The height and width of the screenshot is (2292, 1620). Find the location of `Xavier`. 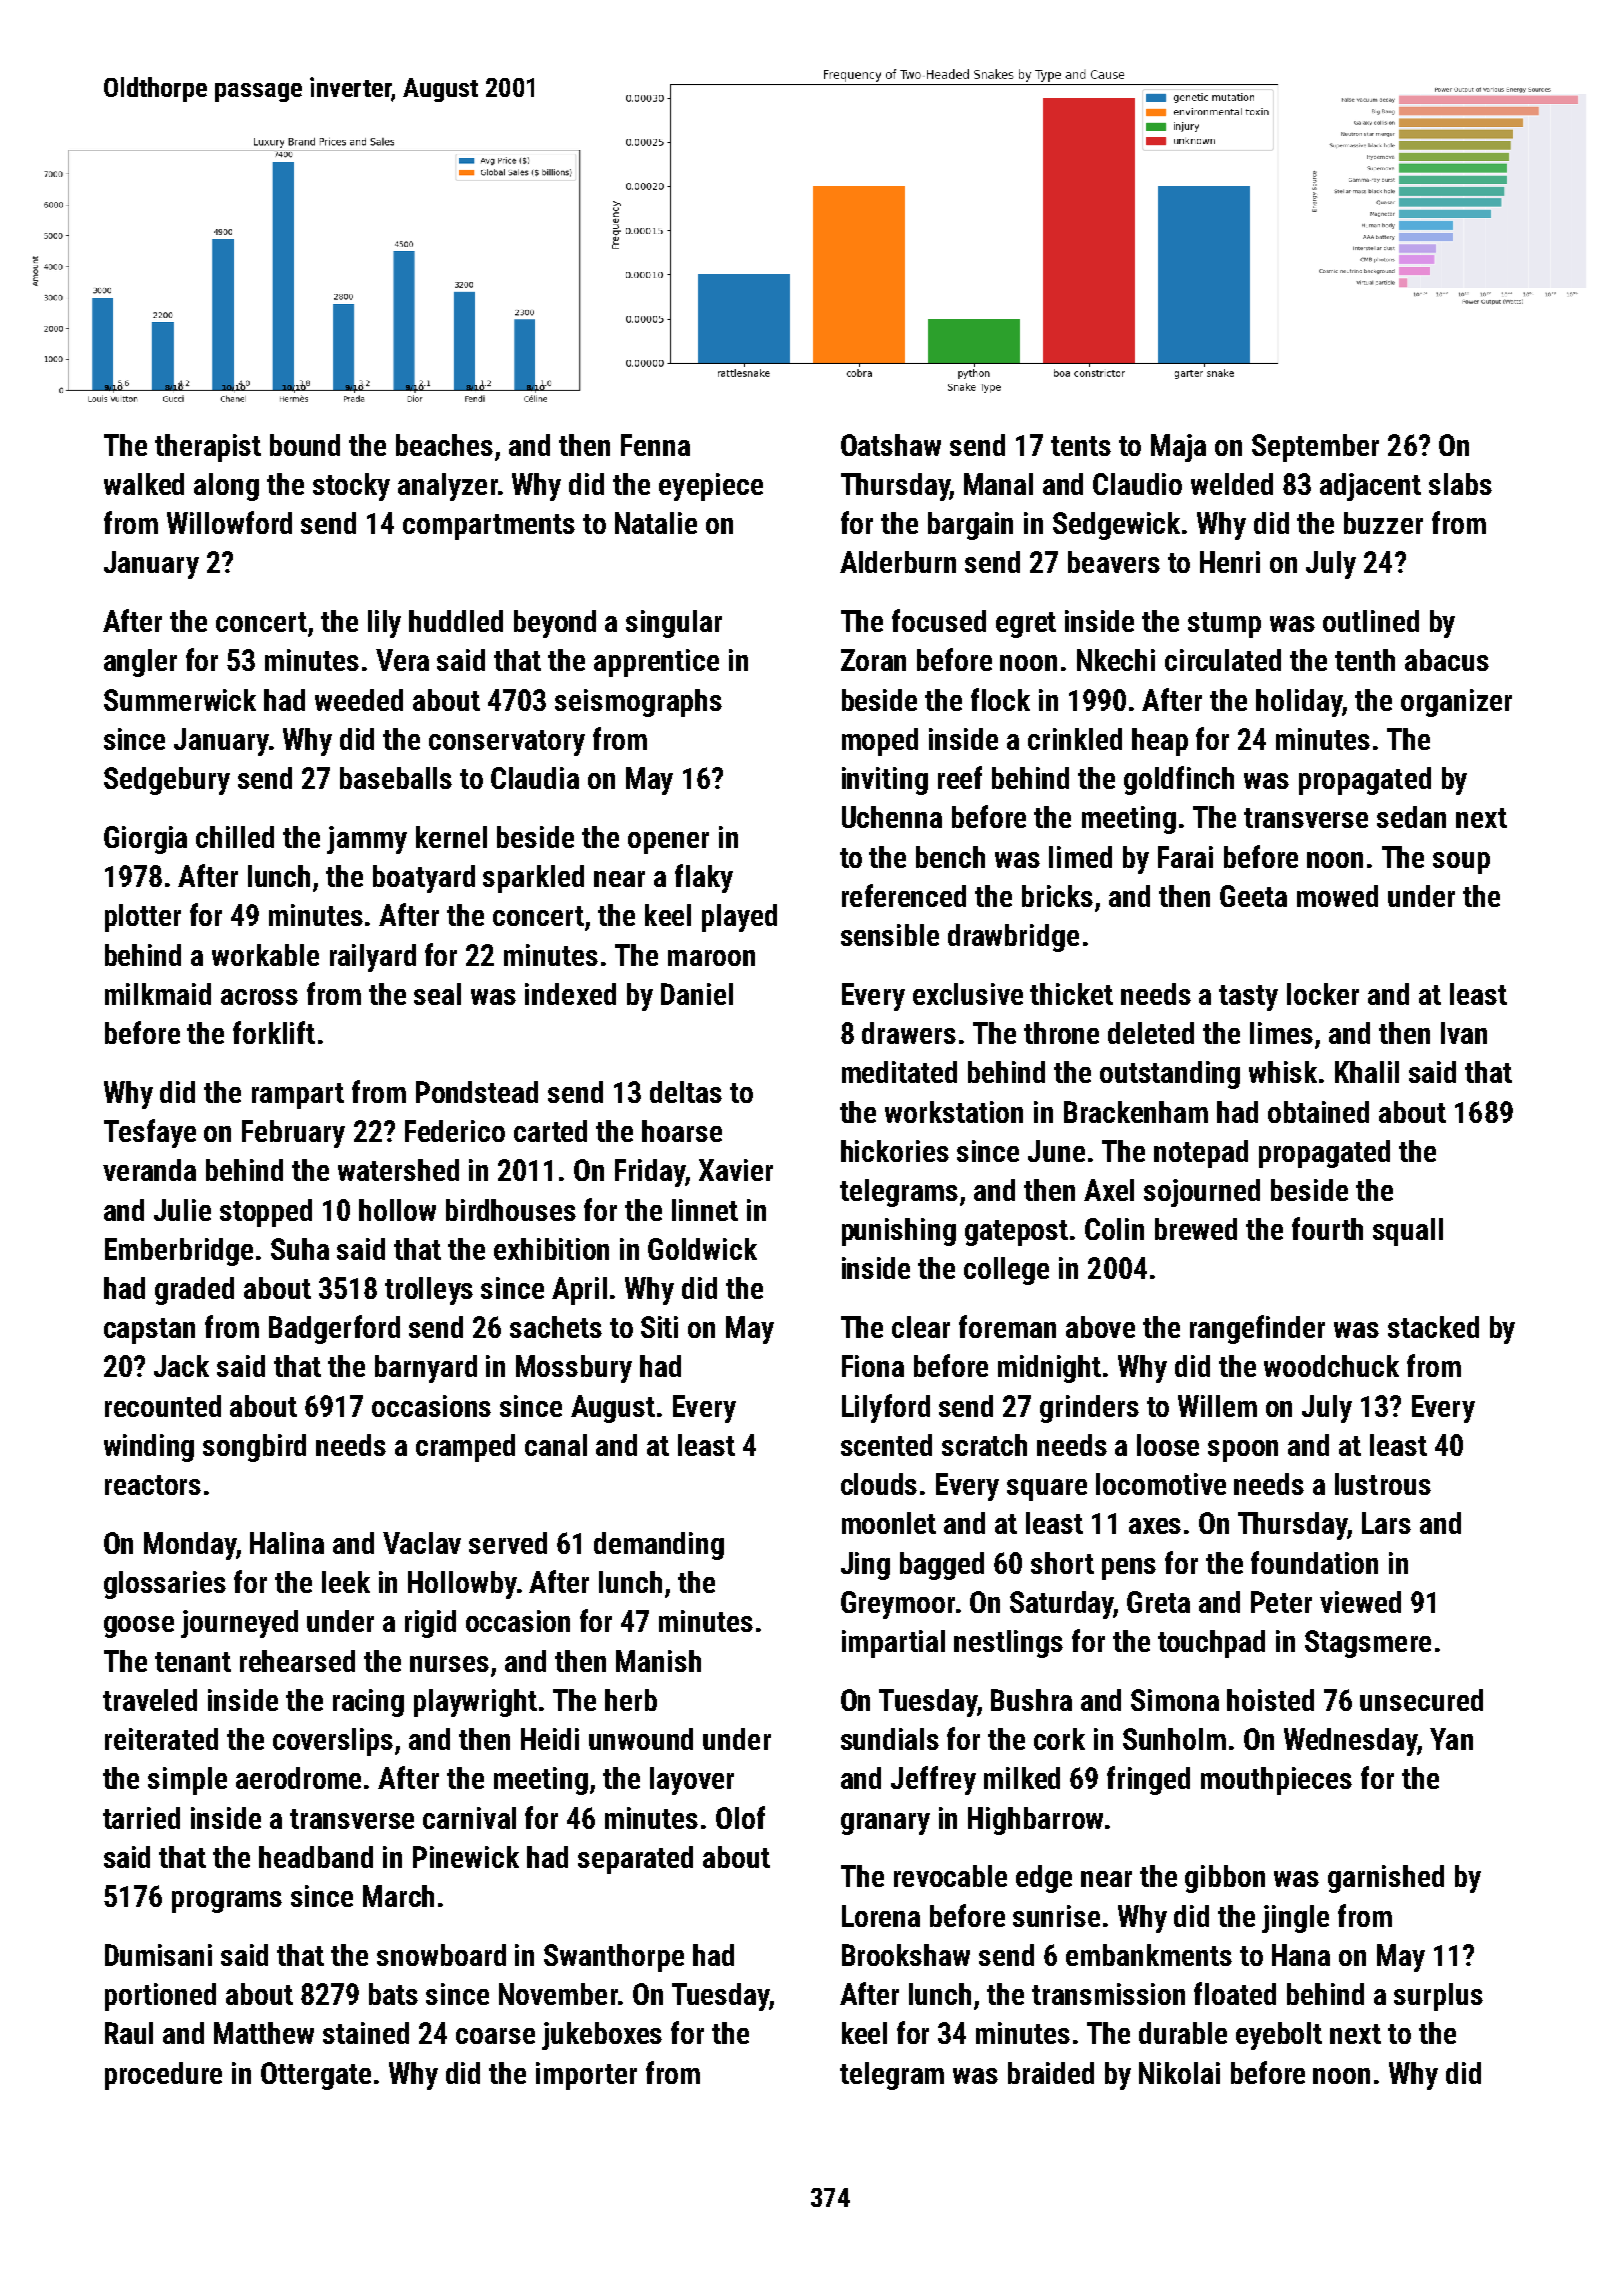

Xavier is located at coordinates (736, 1170).
